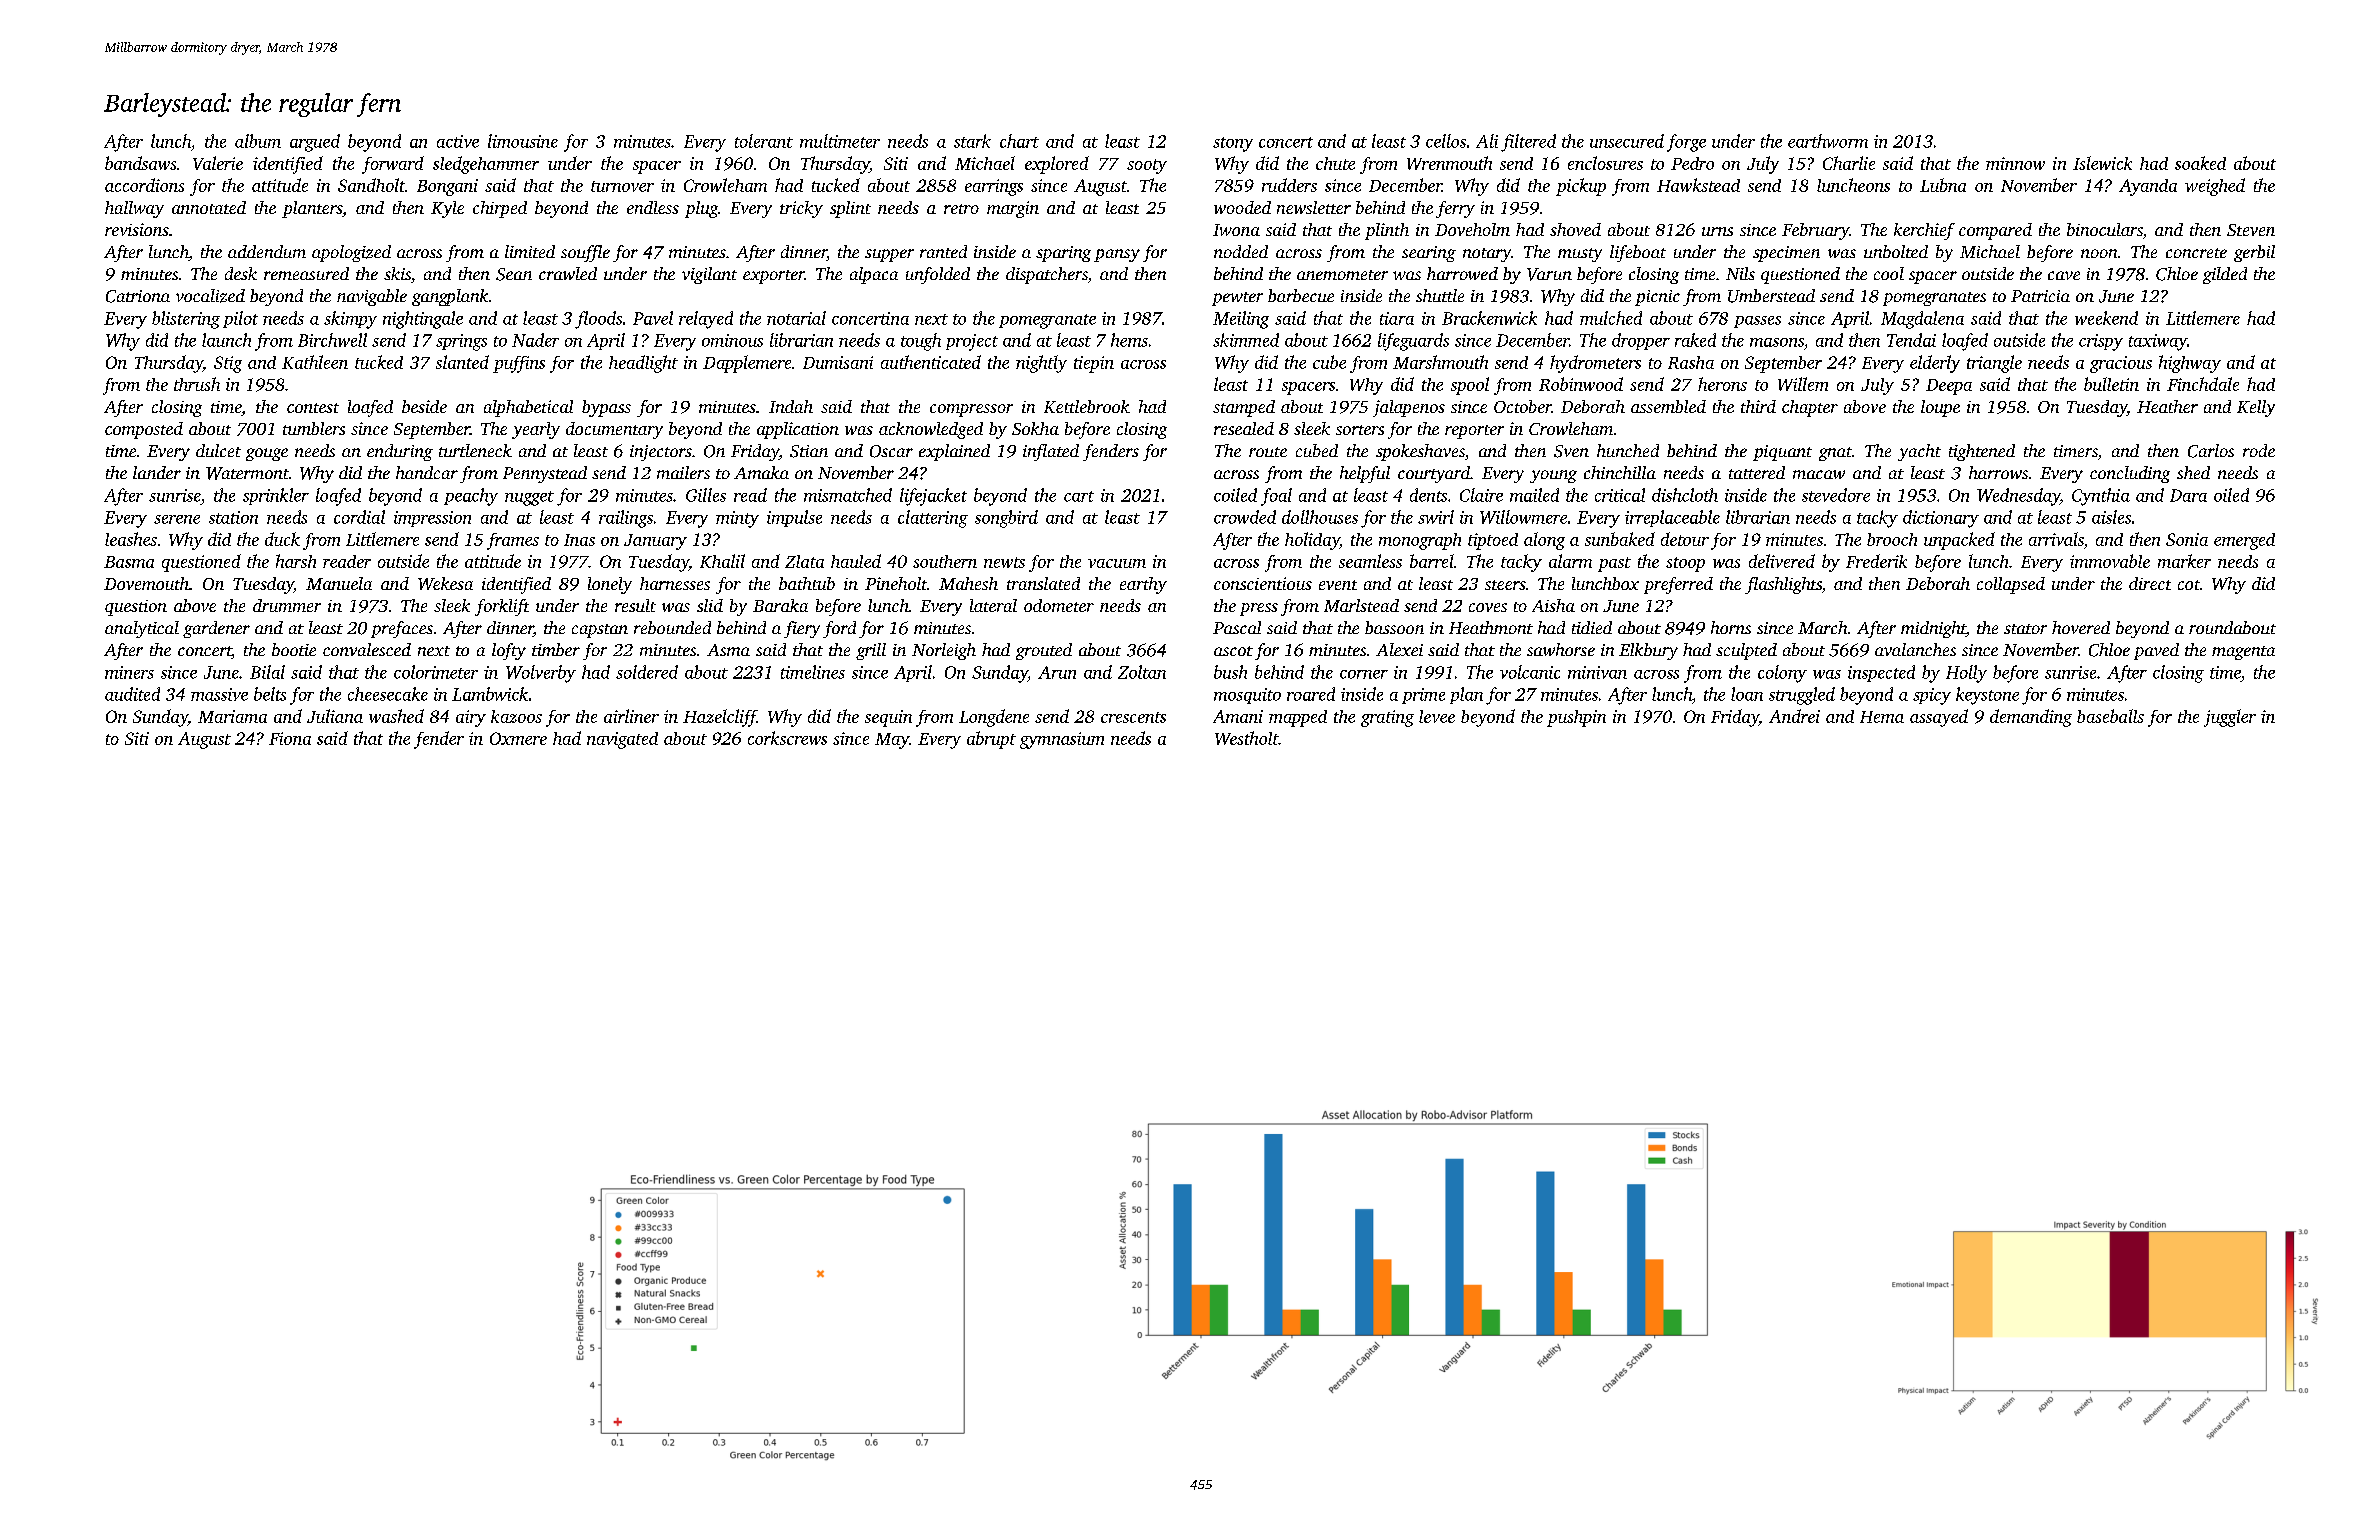 The image size is (2380, 1540). What do you see at coordinates (1311, 694) in the page?
I see `roared` at bounding box center [1311, 694].
